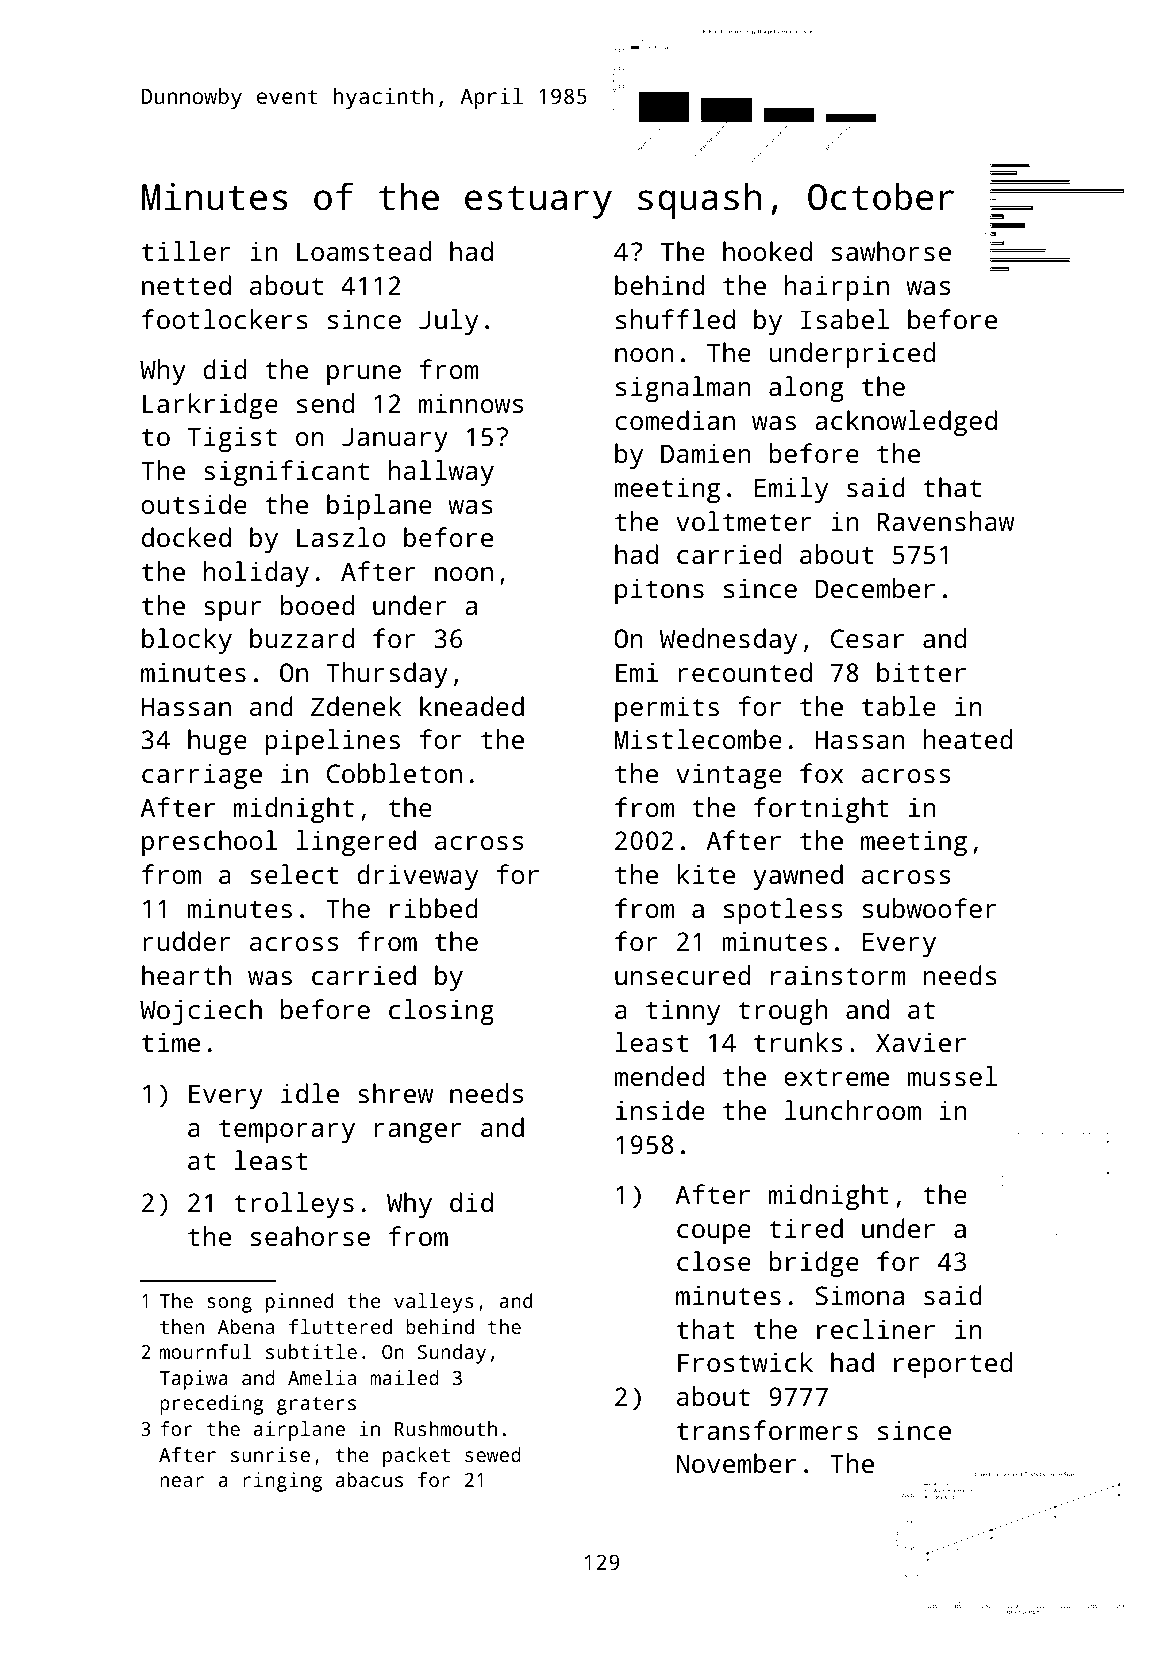 The width and height of the screenshot is (1165, 1654). Describe the element at coordinates (186, 251) in the screenshot. I see `tiller` at that location.
